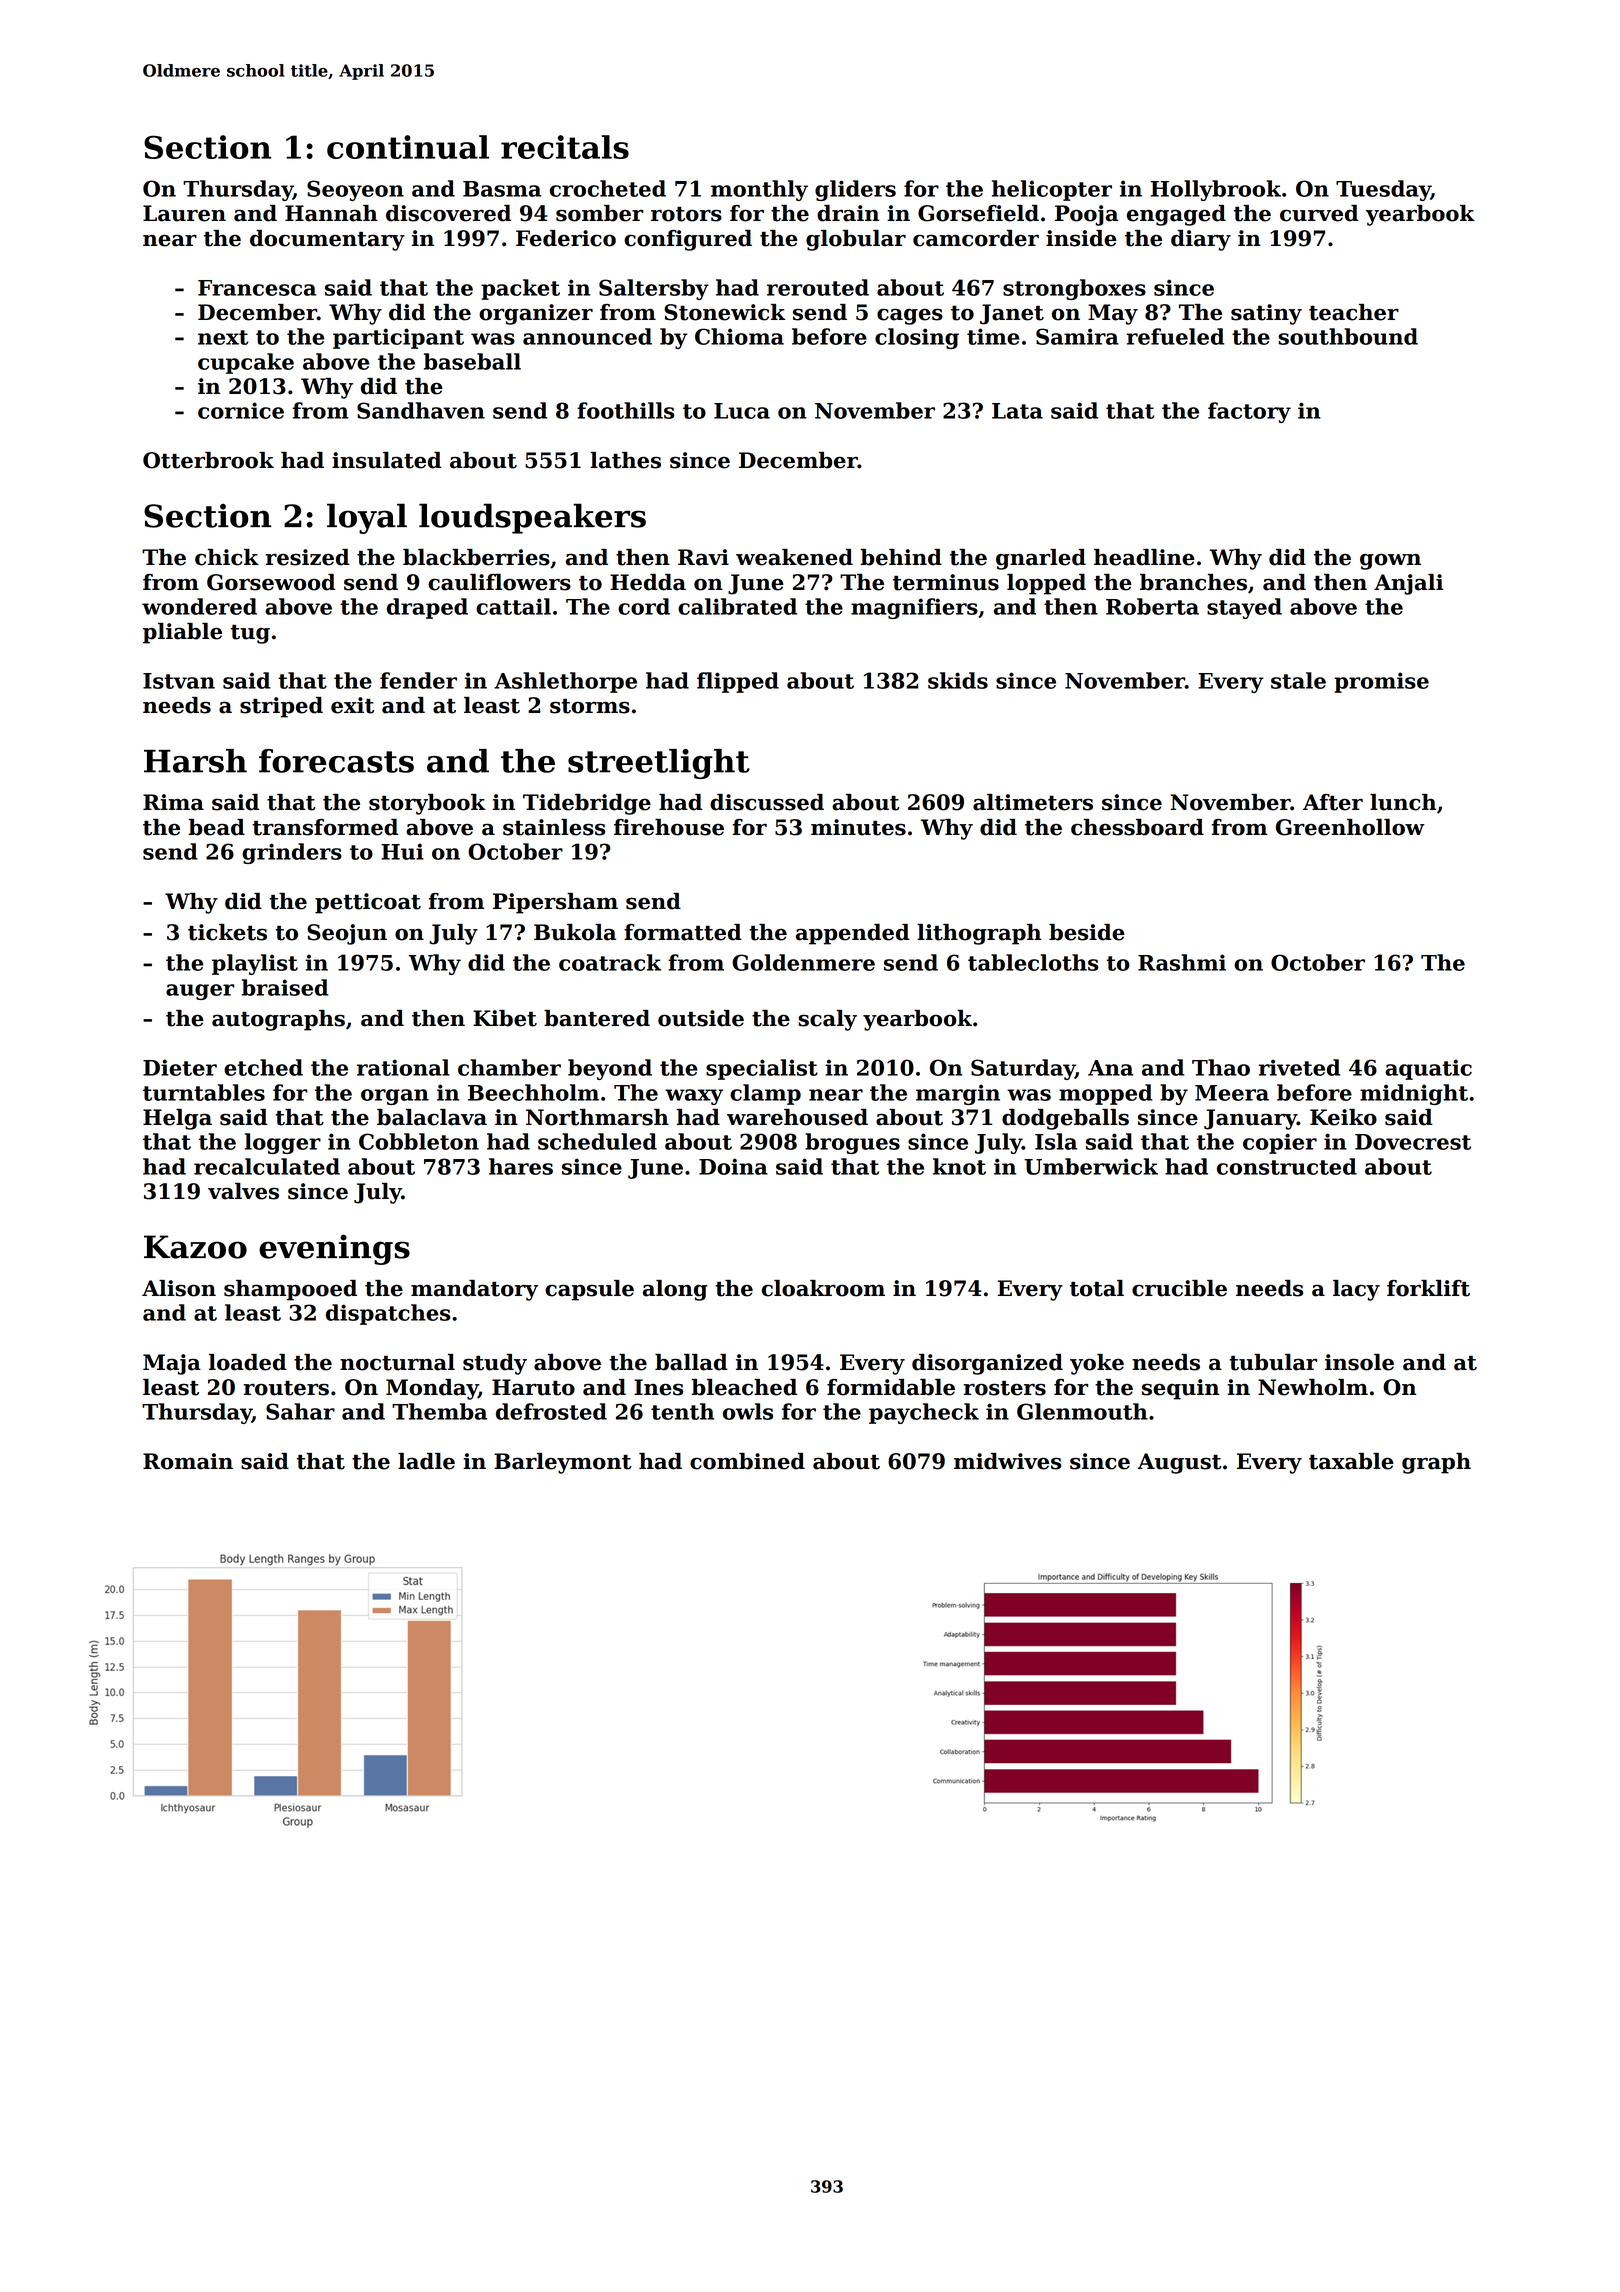 The height and width of the document is (2292, 1620). What do you see at coordinates (188, 1461) in the document?
I see `Romain` at bounding box center [188, 1461].
